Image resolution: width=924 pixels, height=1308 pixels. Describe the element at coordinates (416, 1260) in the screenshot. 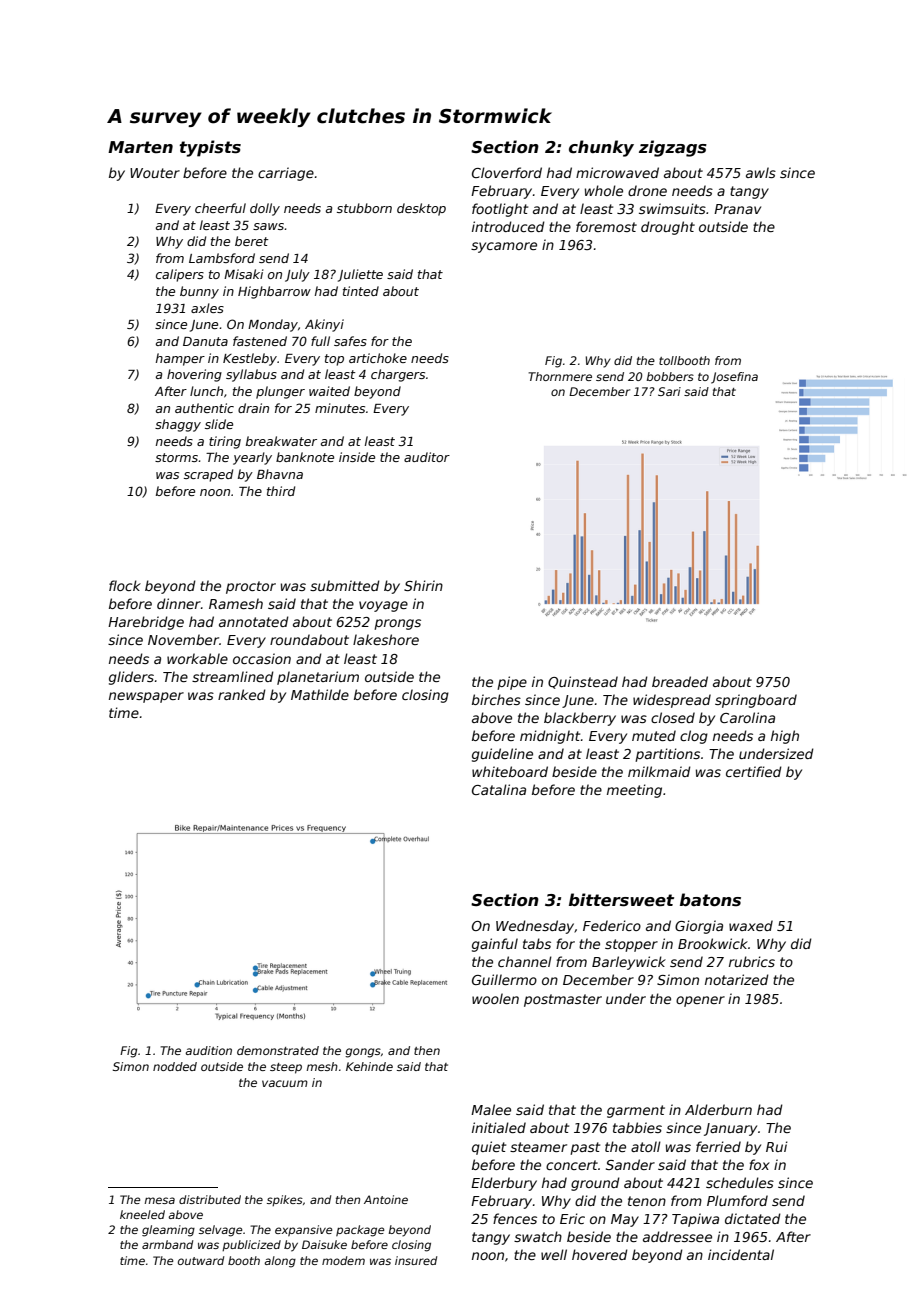

I see `insured` at that location.
